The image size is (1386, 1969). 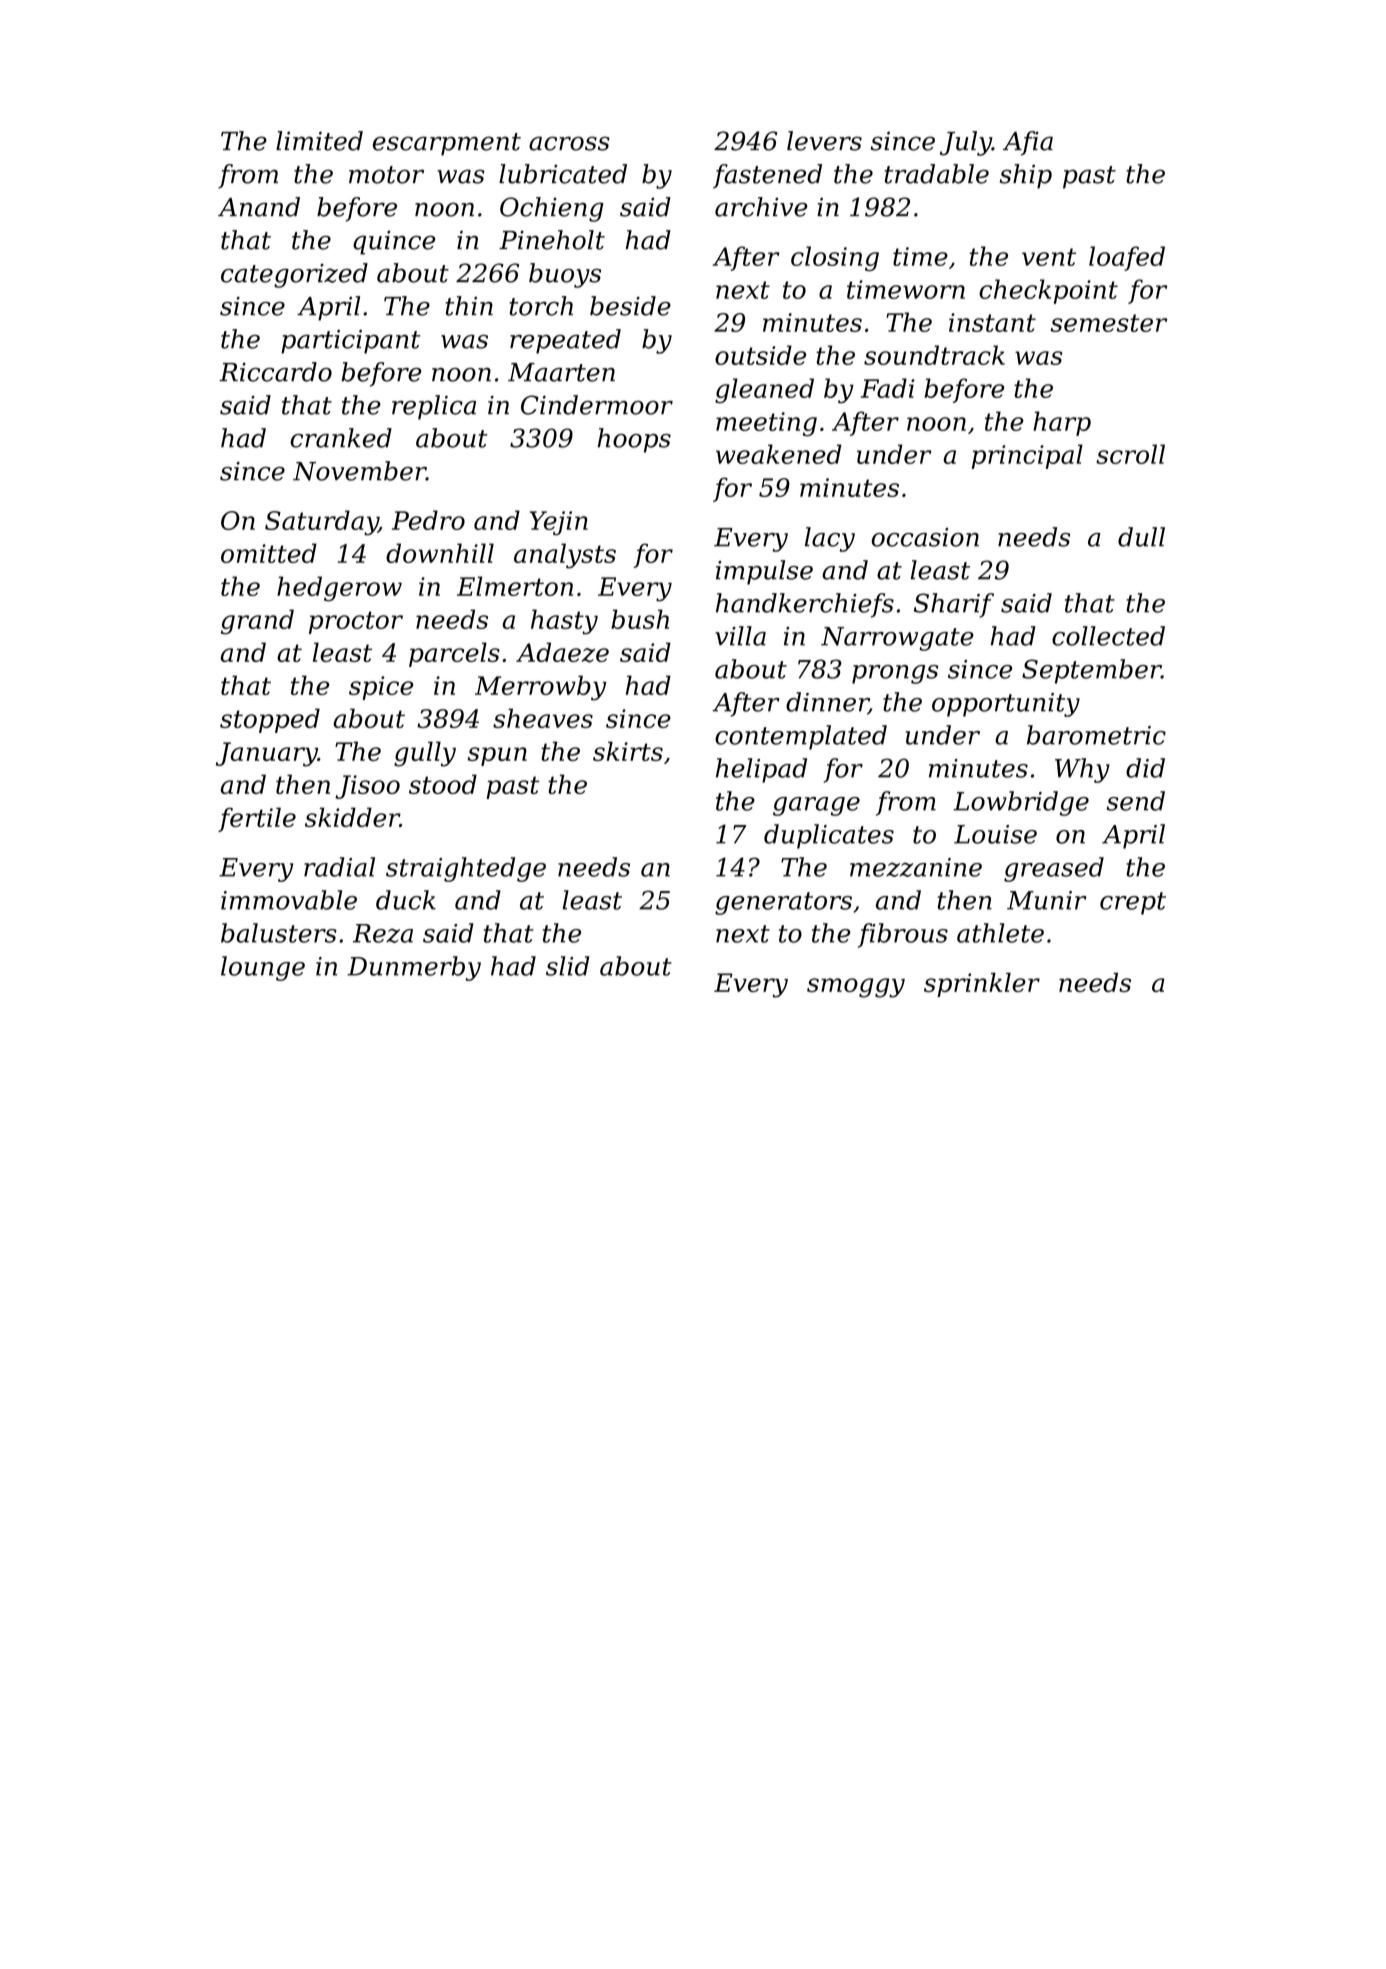 I want to click on spice, so click(x=381, y=688).
